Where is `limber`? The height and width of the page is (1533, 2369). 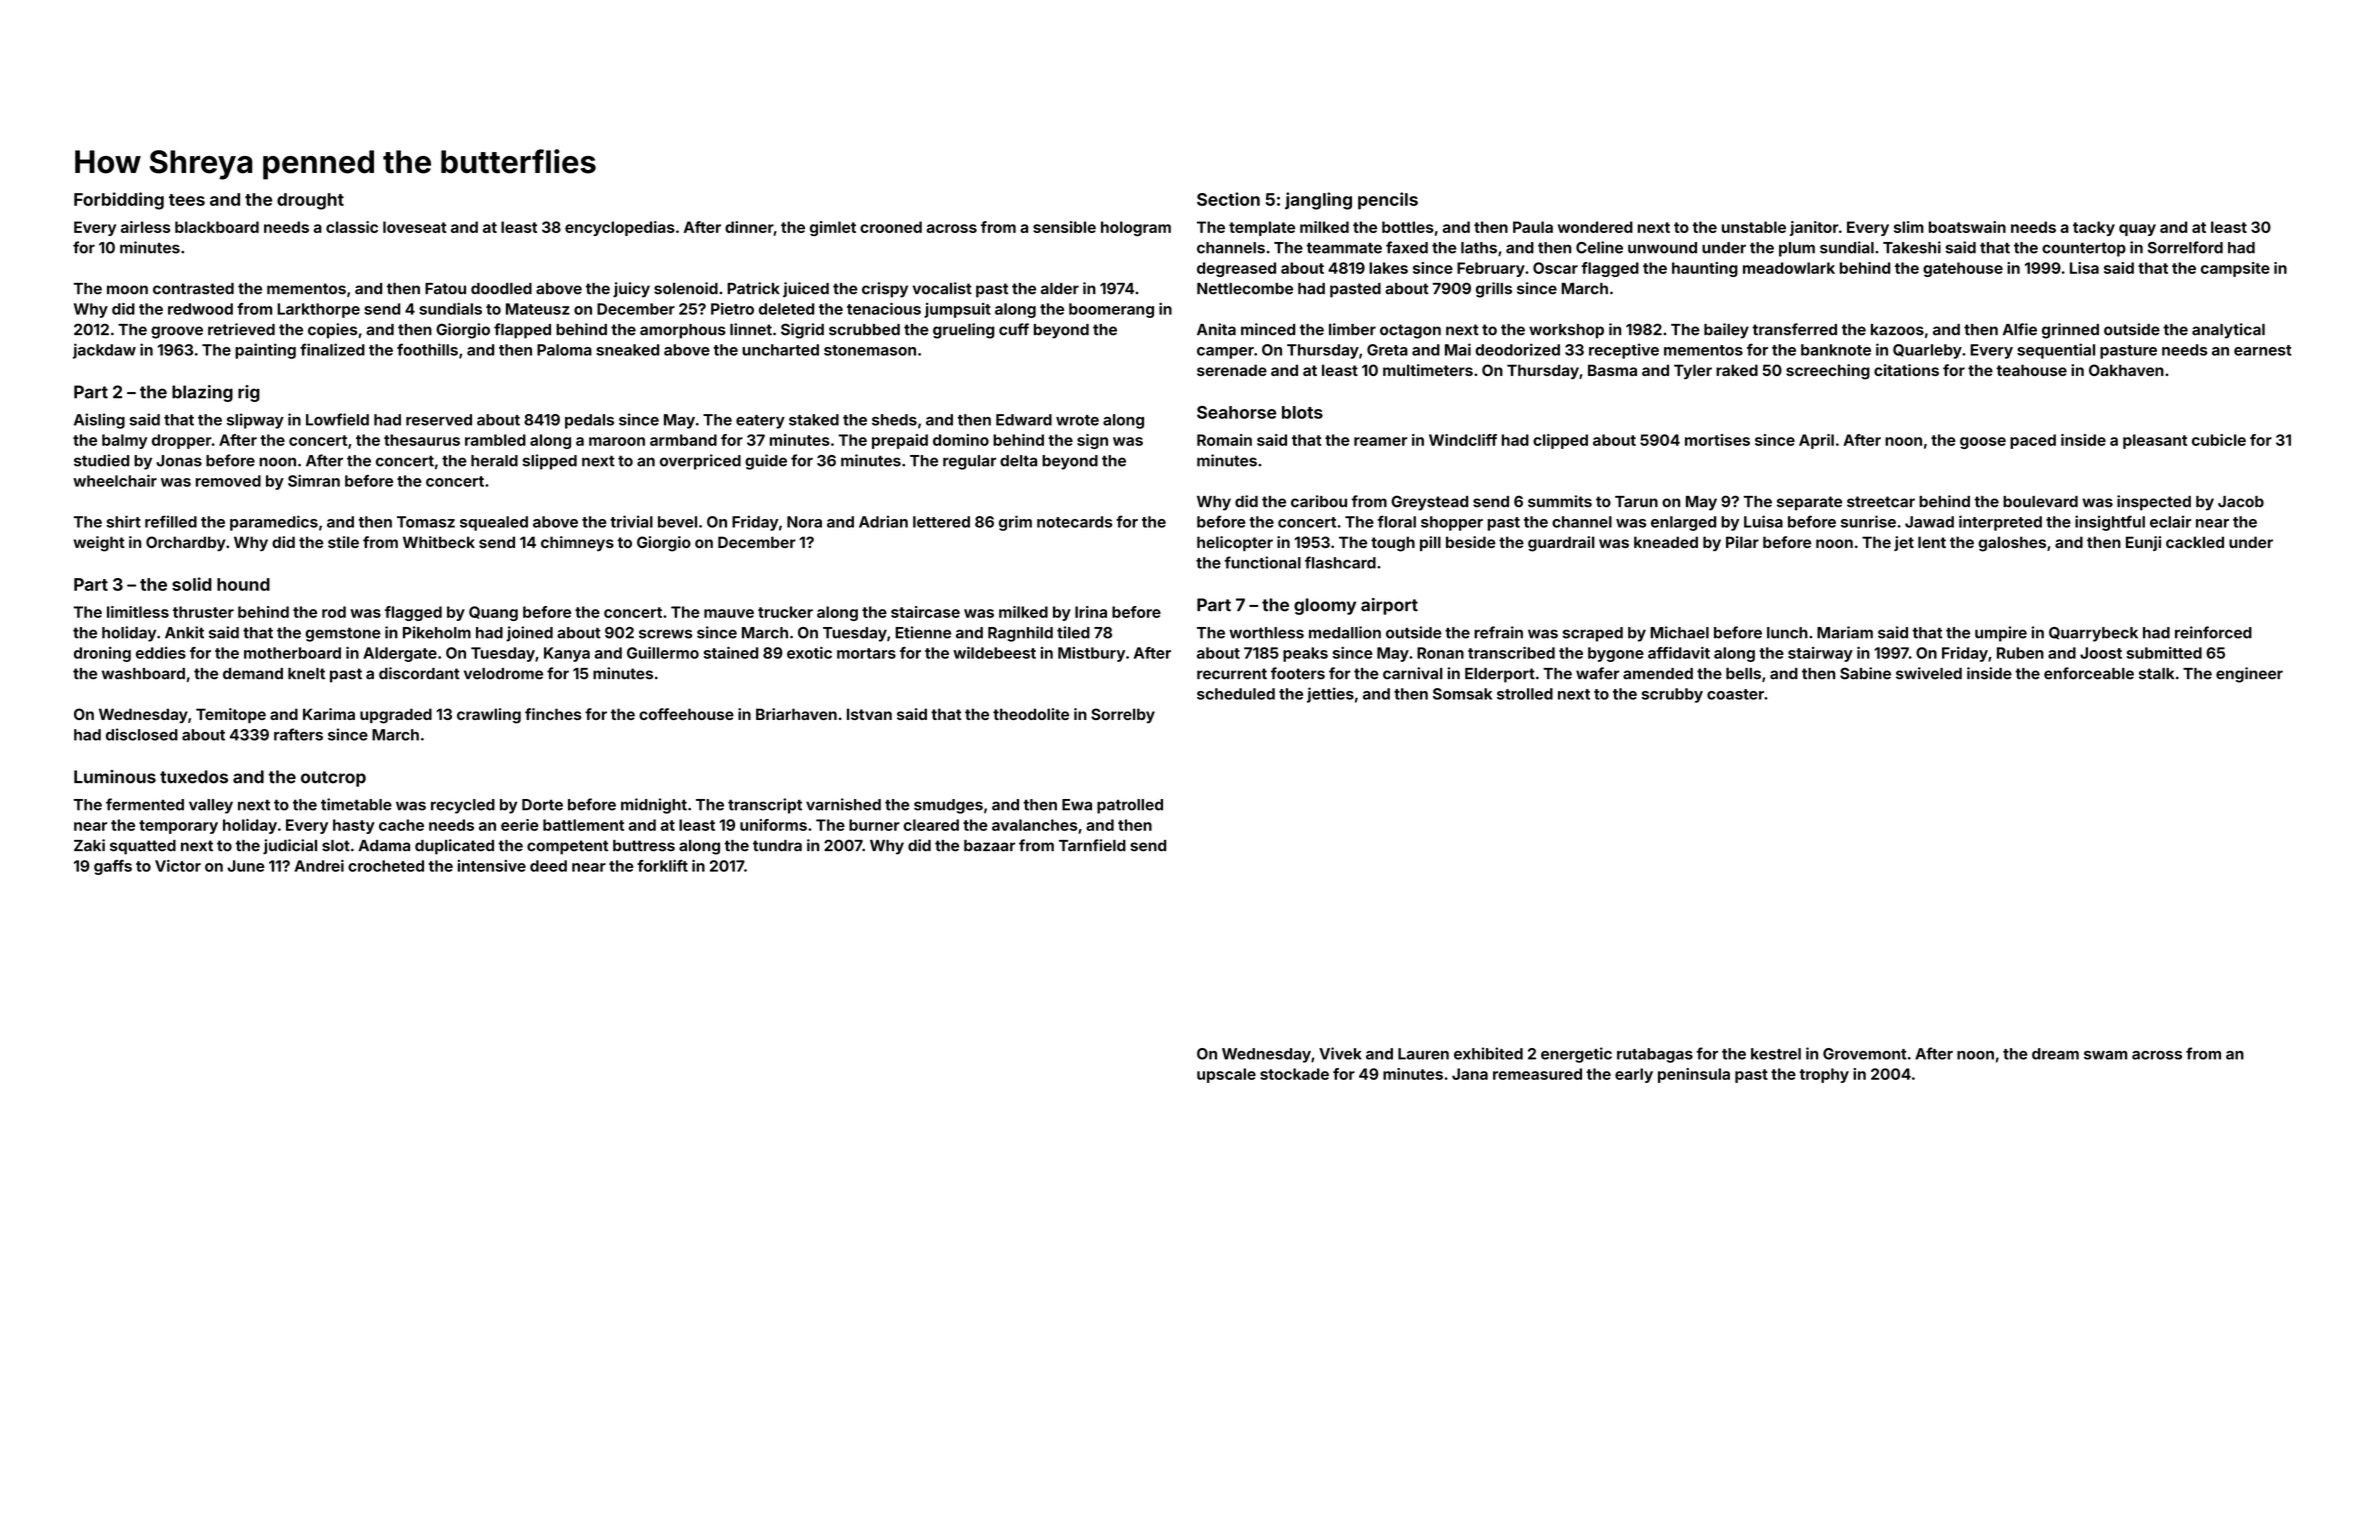 limber is located at coordinates (1352, 329).
